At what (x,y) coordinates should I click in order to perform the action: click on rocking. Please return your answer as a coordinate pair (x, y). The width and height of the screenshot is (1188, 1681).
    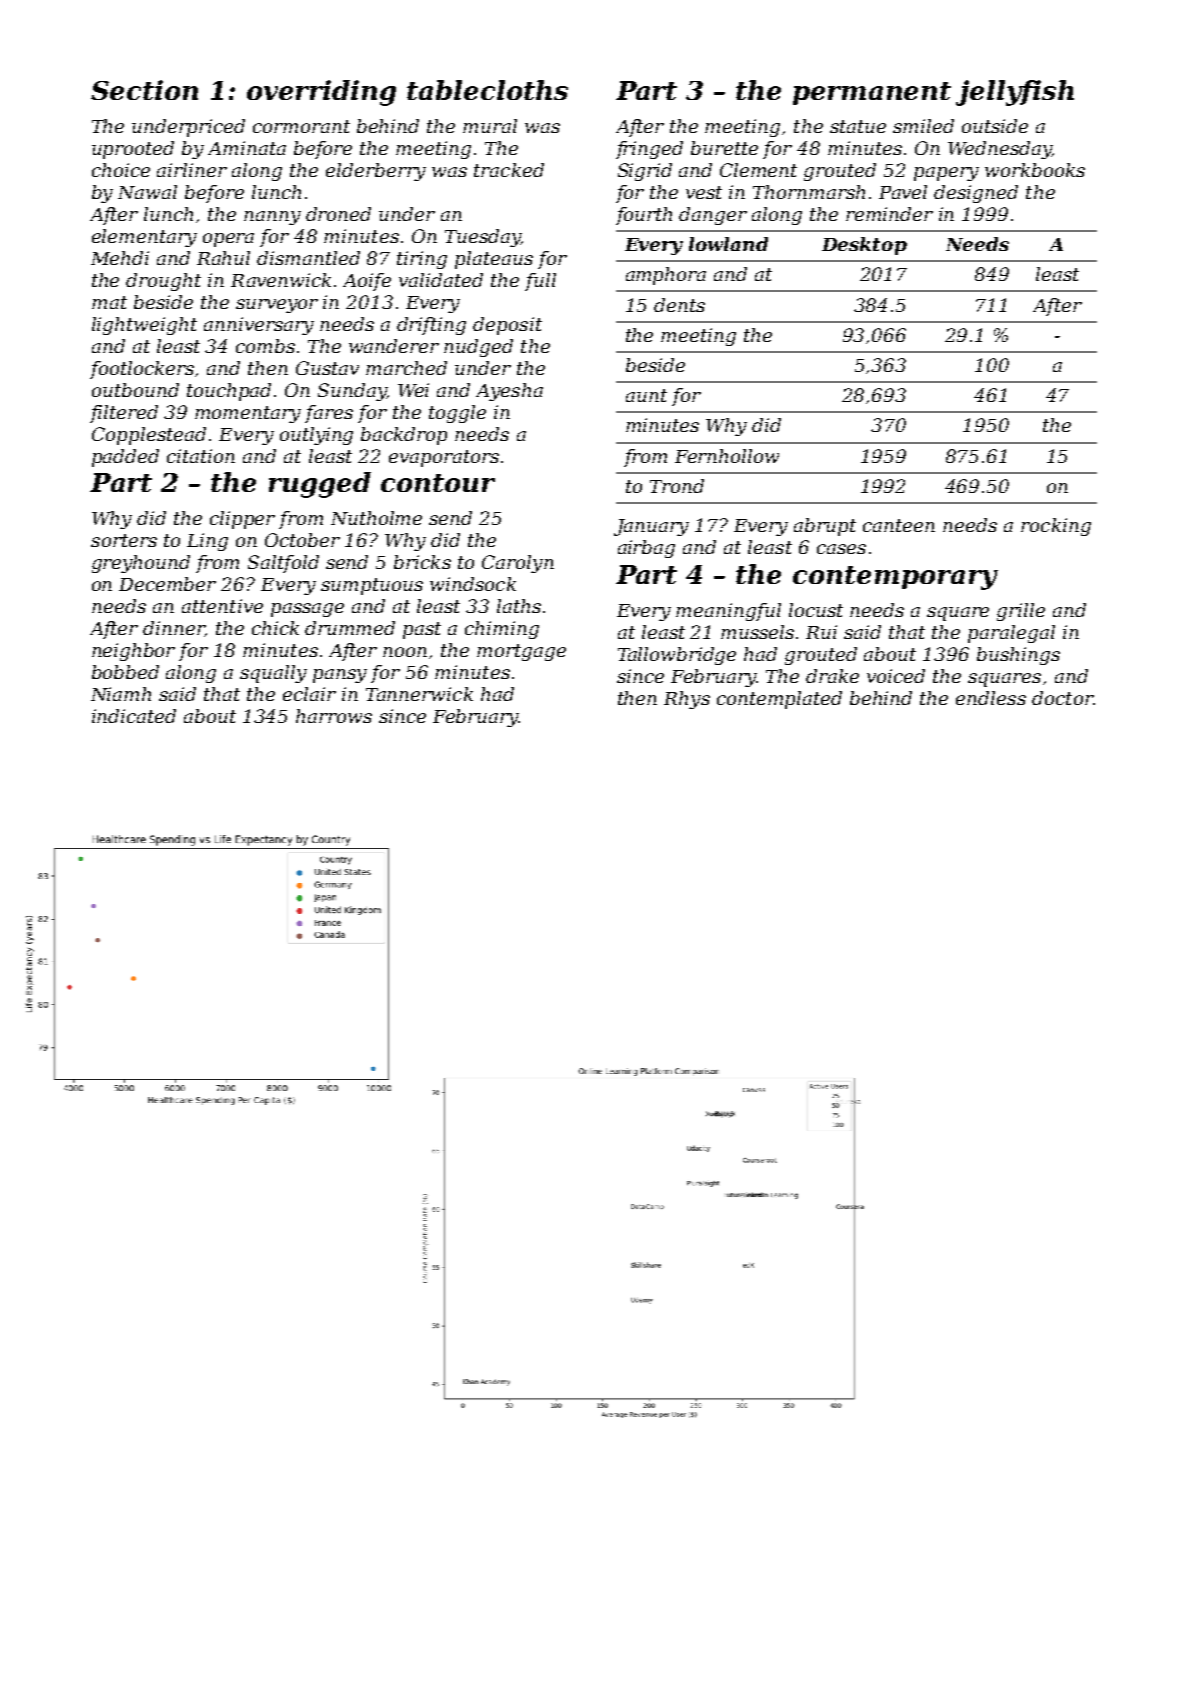
    Looking at the image, I should click on (1056, 527).
